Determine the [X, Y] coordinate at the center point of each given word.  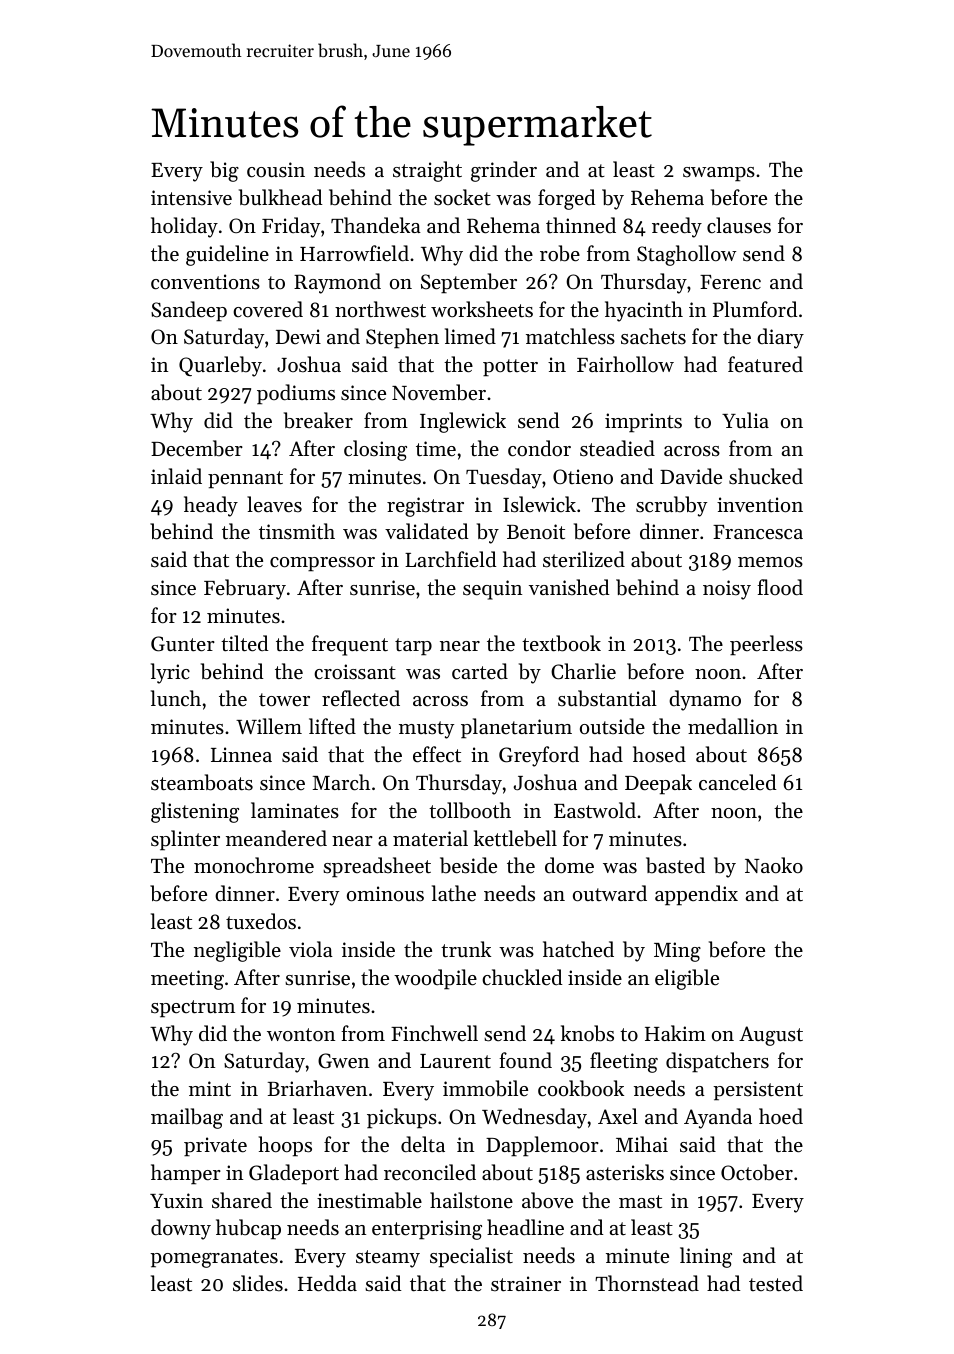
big [224, 171]
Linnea [241, 755]
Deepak [658, 784]
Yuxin [176, 1200]
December [197, 448]
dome [569, 865]
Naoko [774, 865]
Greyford [539, 756]
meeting [187, 980]
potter [510, 368]
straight [427, 171]
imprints [643, 423]
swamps [719, 174]
